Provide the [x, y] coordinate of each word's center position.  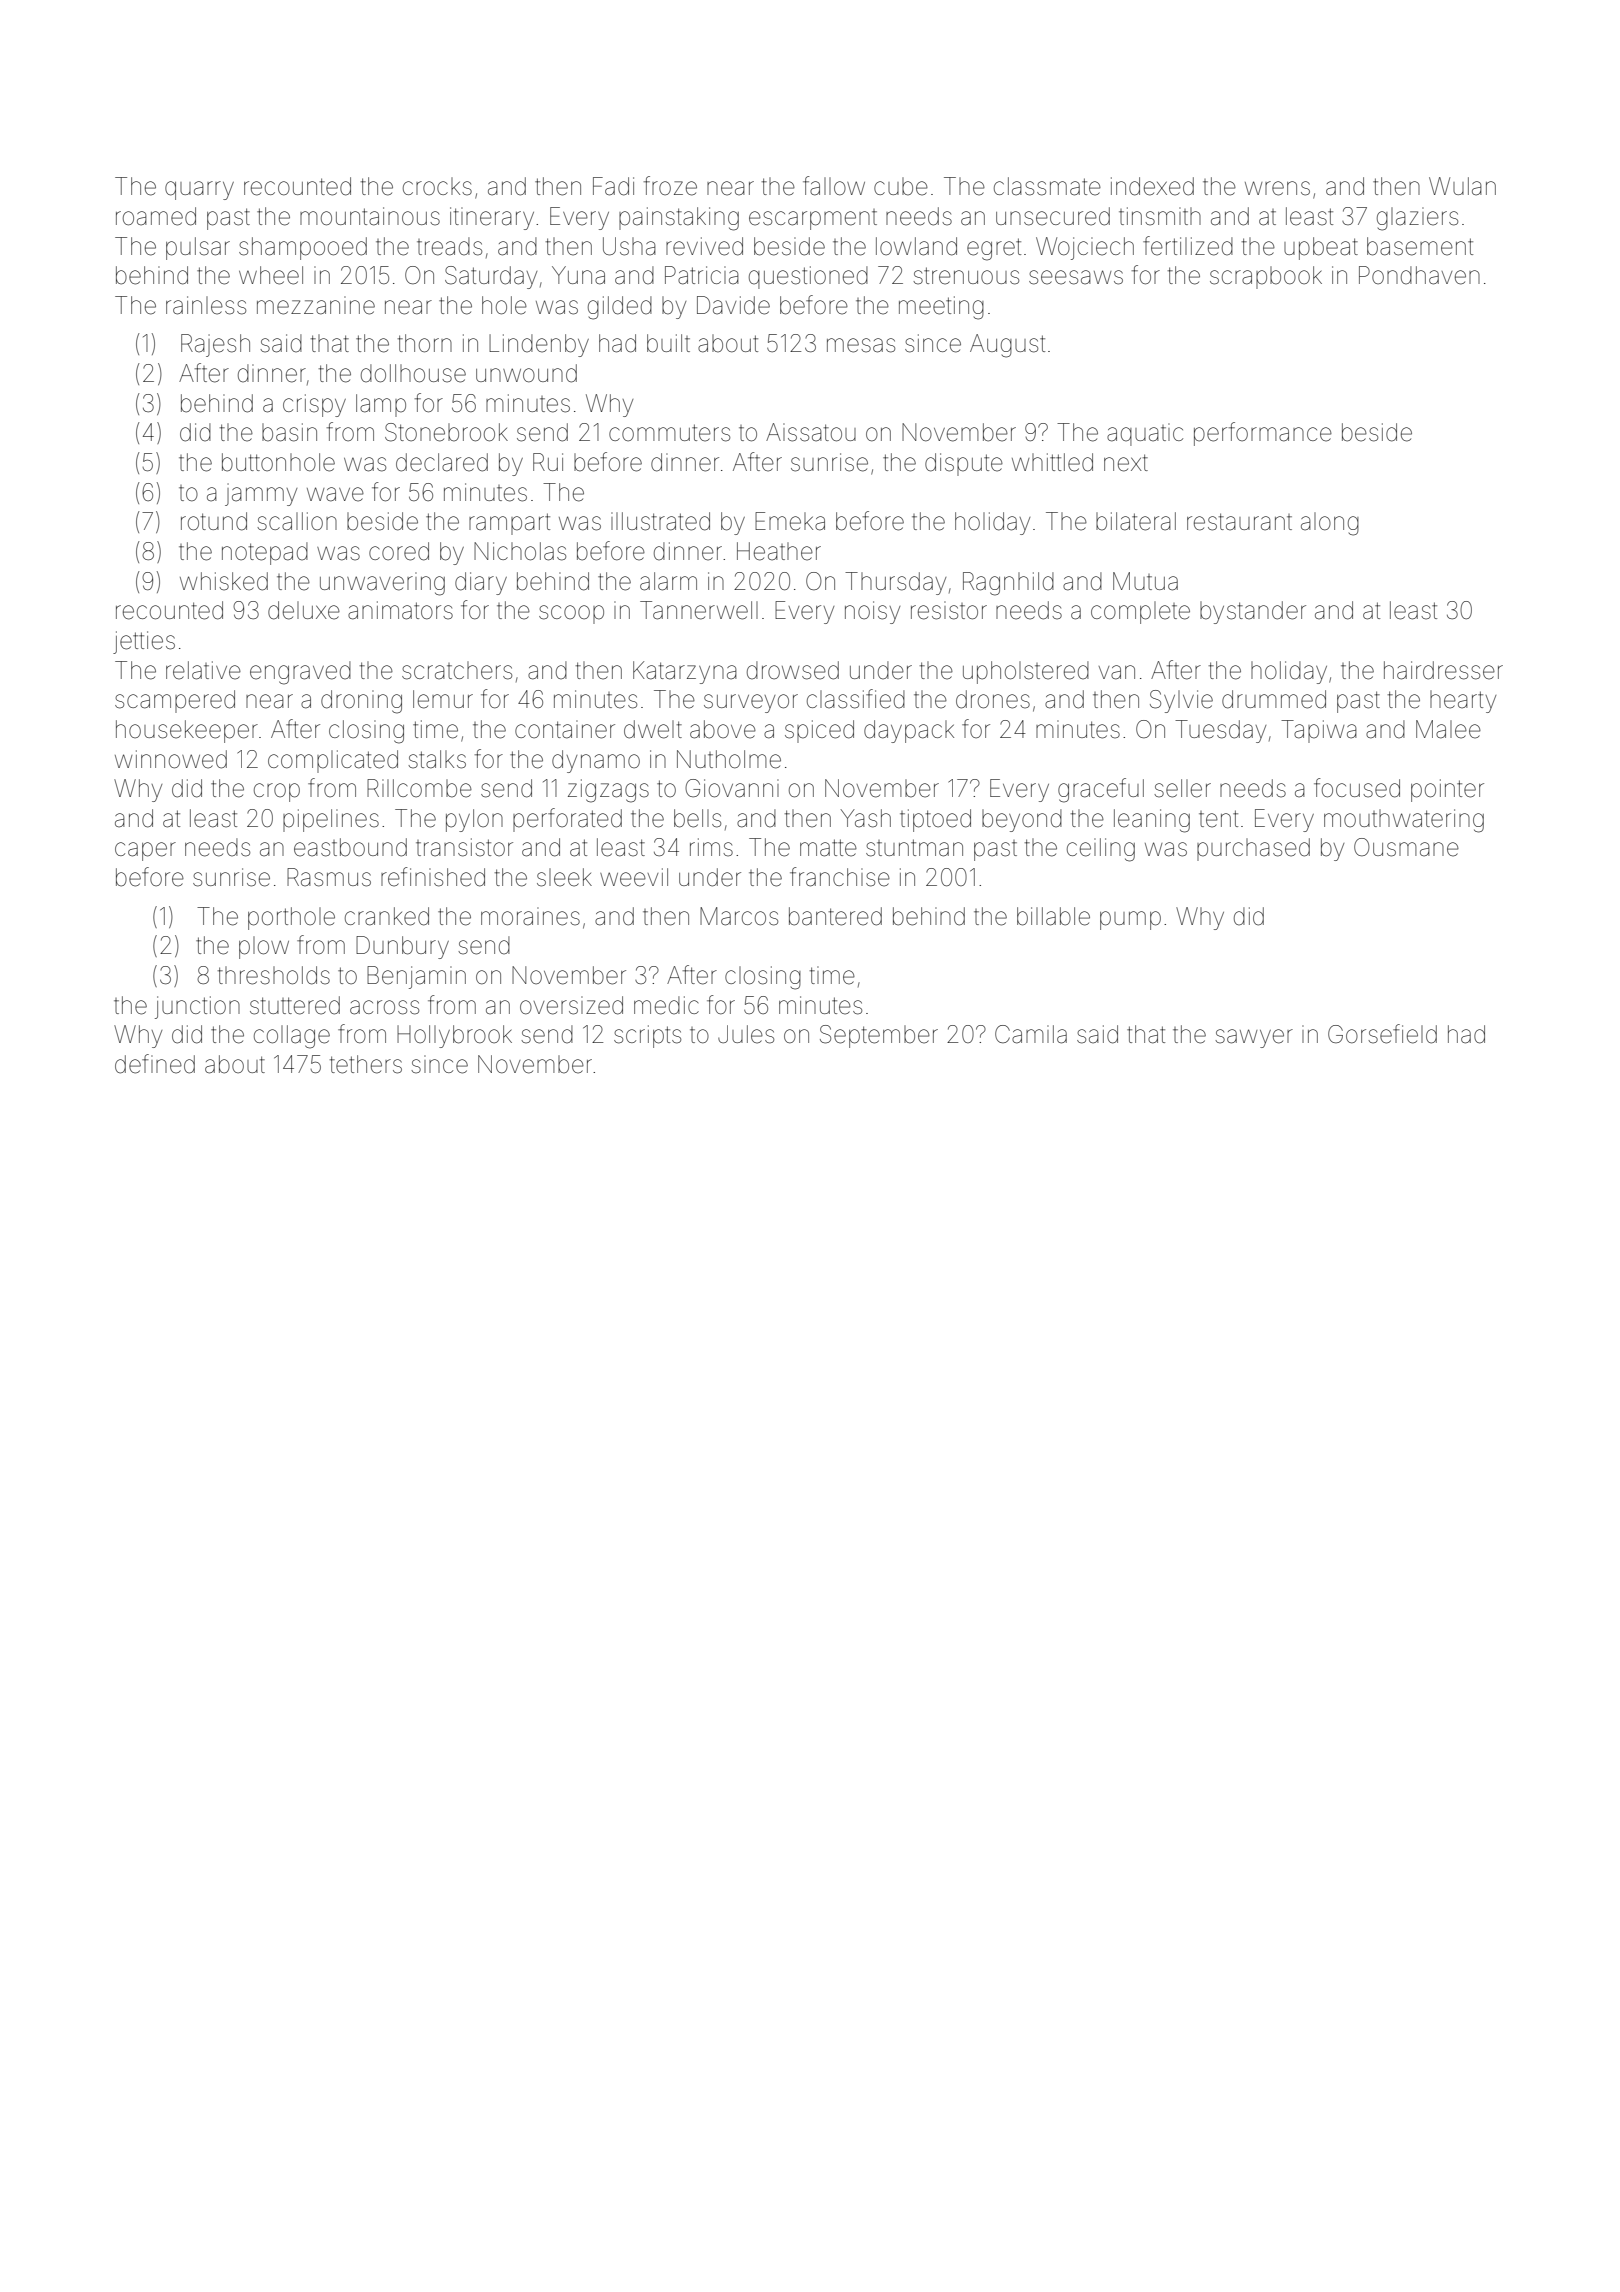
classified [856, 699]
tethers [366, 1064]
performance [1263, 434]
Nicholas [520, 551]
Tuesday [1220, 731]
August [1007, 346]
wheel [271, 275]
